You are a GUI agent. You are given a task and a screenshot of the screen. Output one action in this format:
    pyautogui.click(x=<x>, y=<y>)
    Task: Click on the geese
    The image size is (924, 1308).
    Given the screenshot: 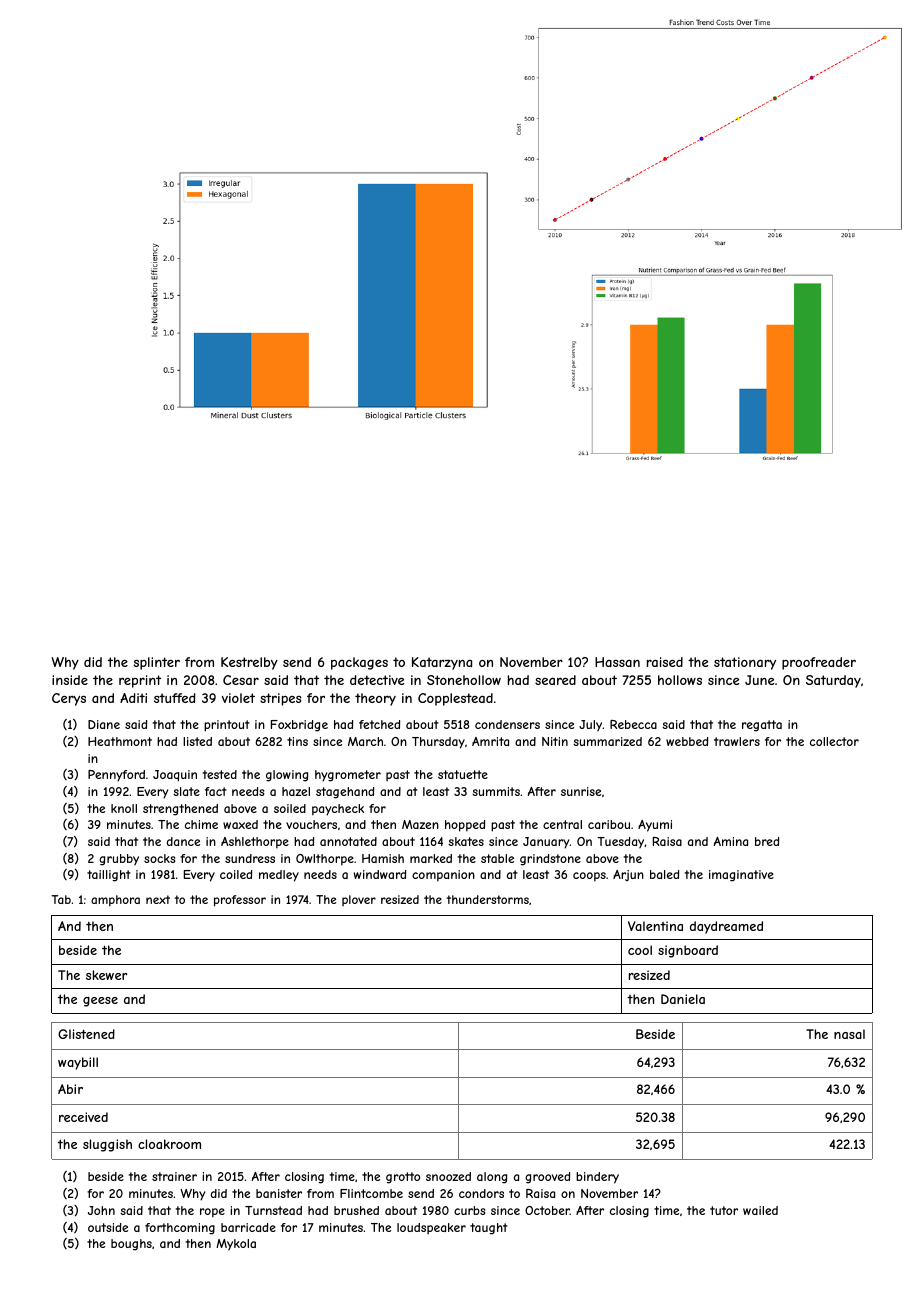 What is the action you would take?
    pyautogui.click(x=100, y=1002)
